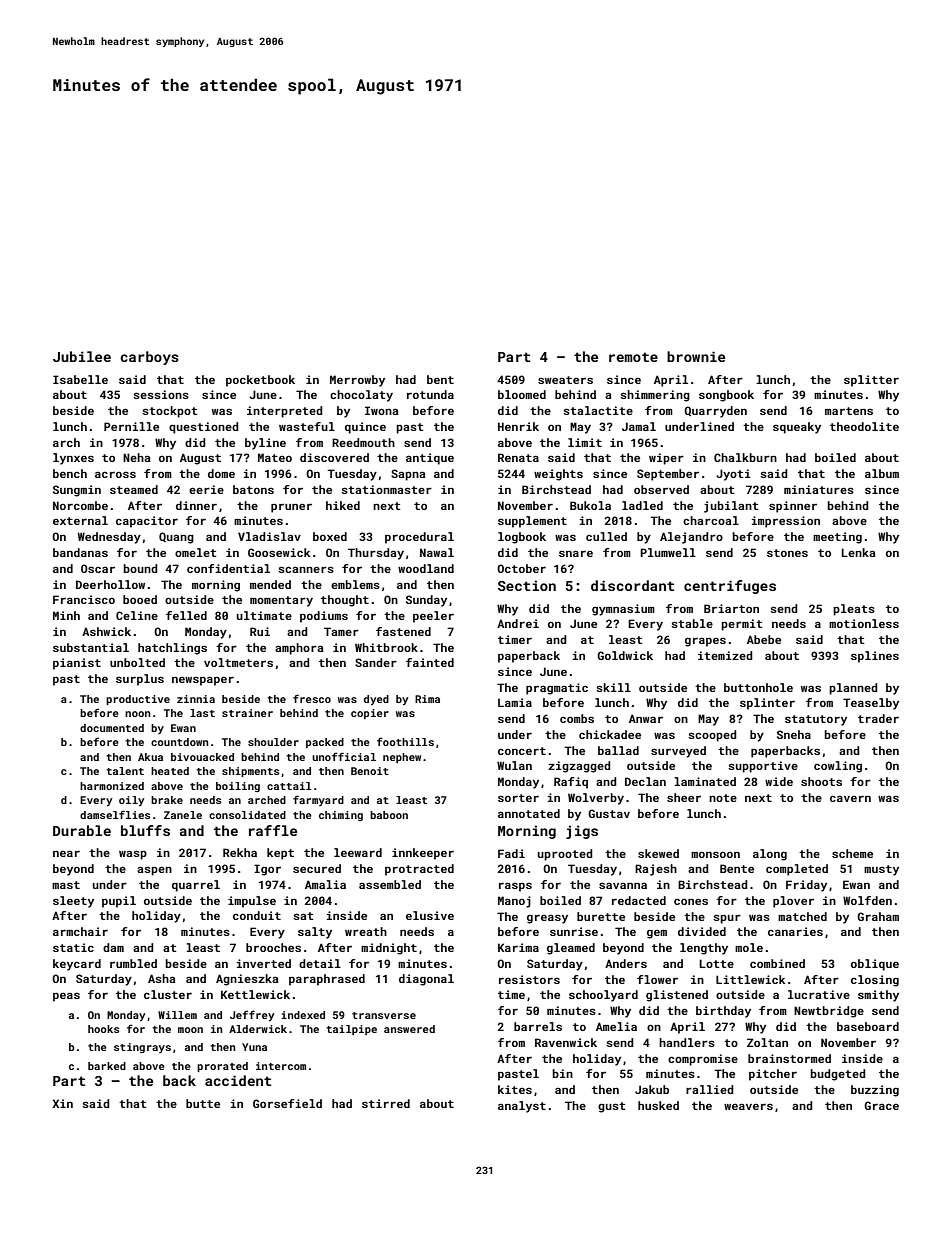 The width and height of the image is (952, 1233). What do you see at coordinates (131, 426) in the image?
I see `Pernille` at bounding box center [131, 426].
